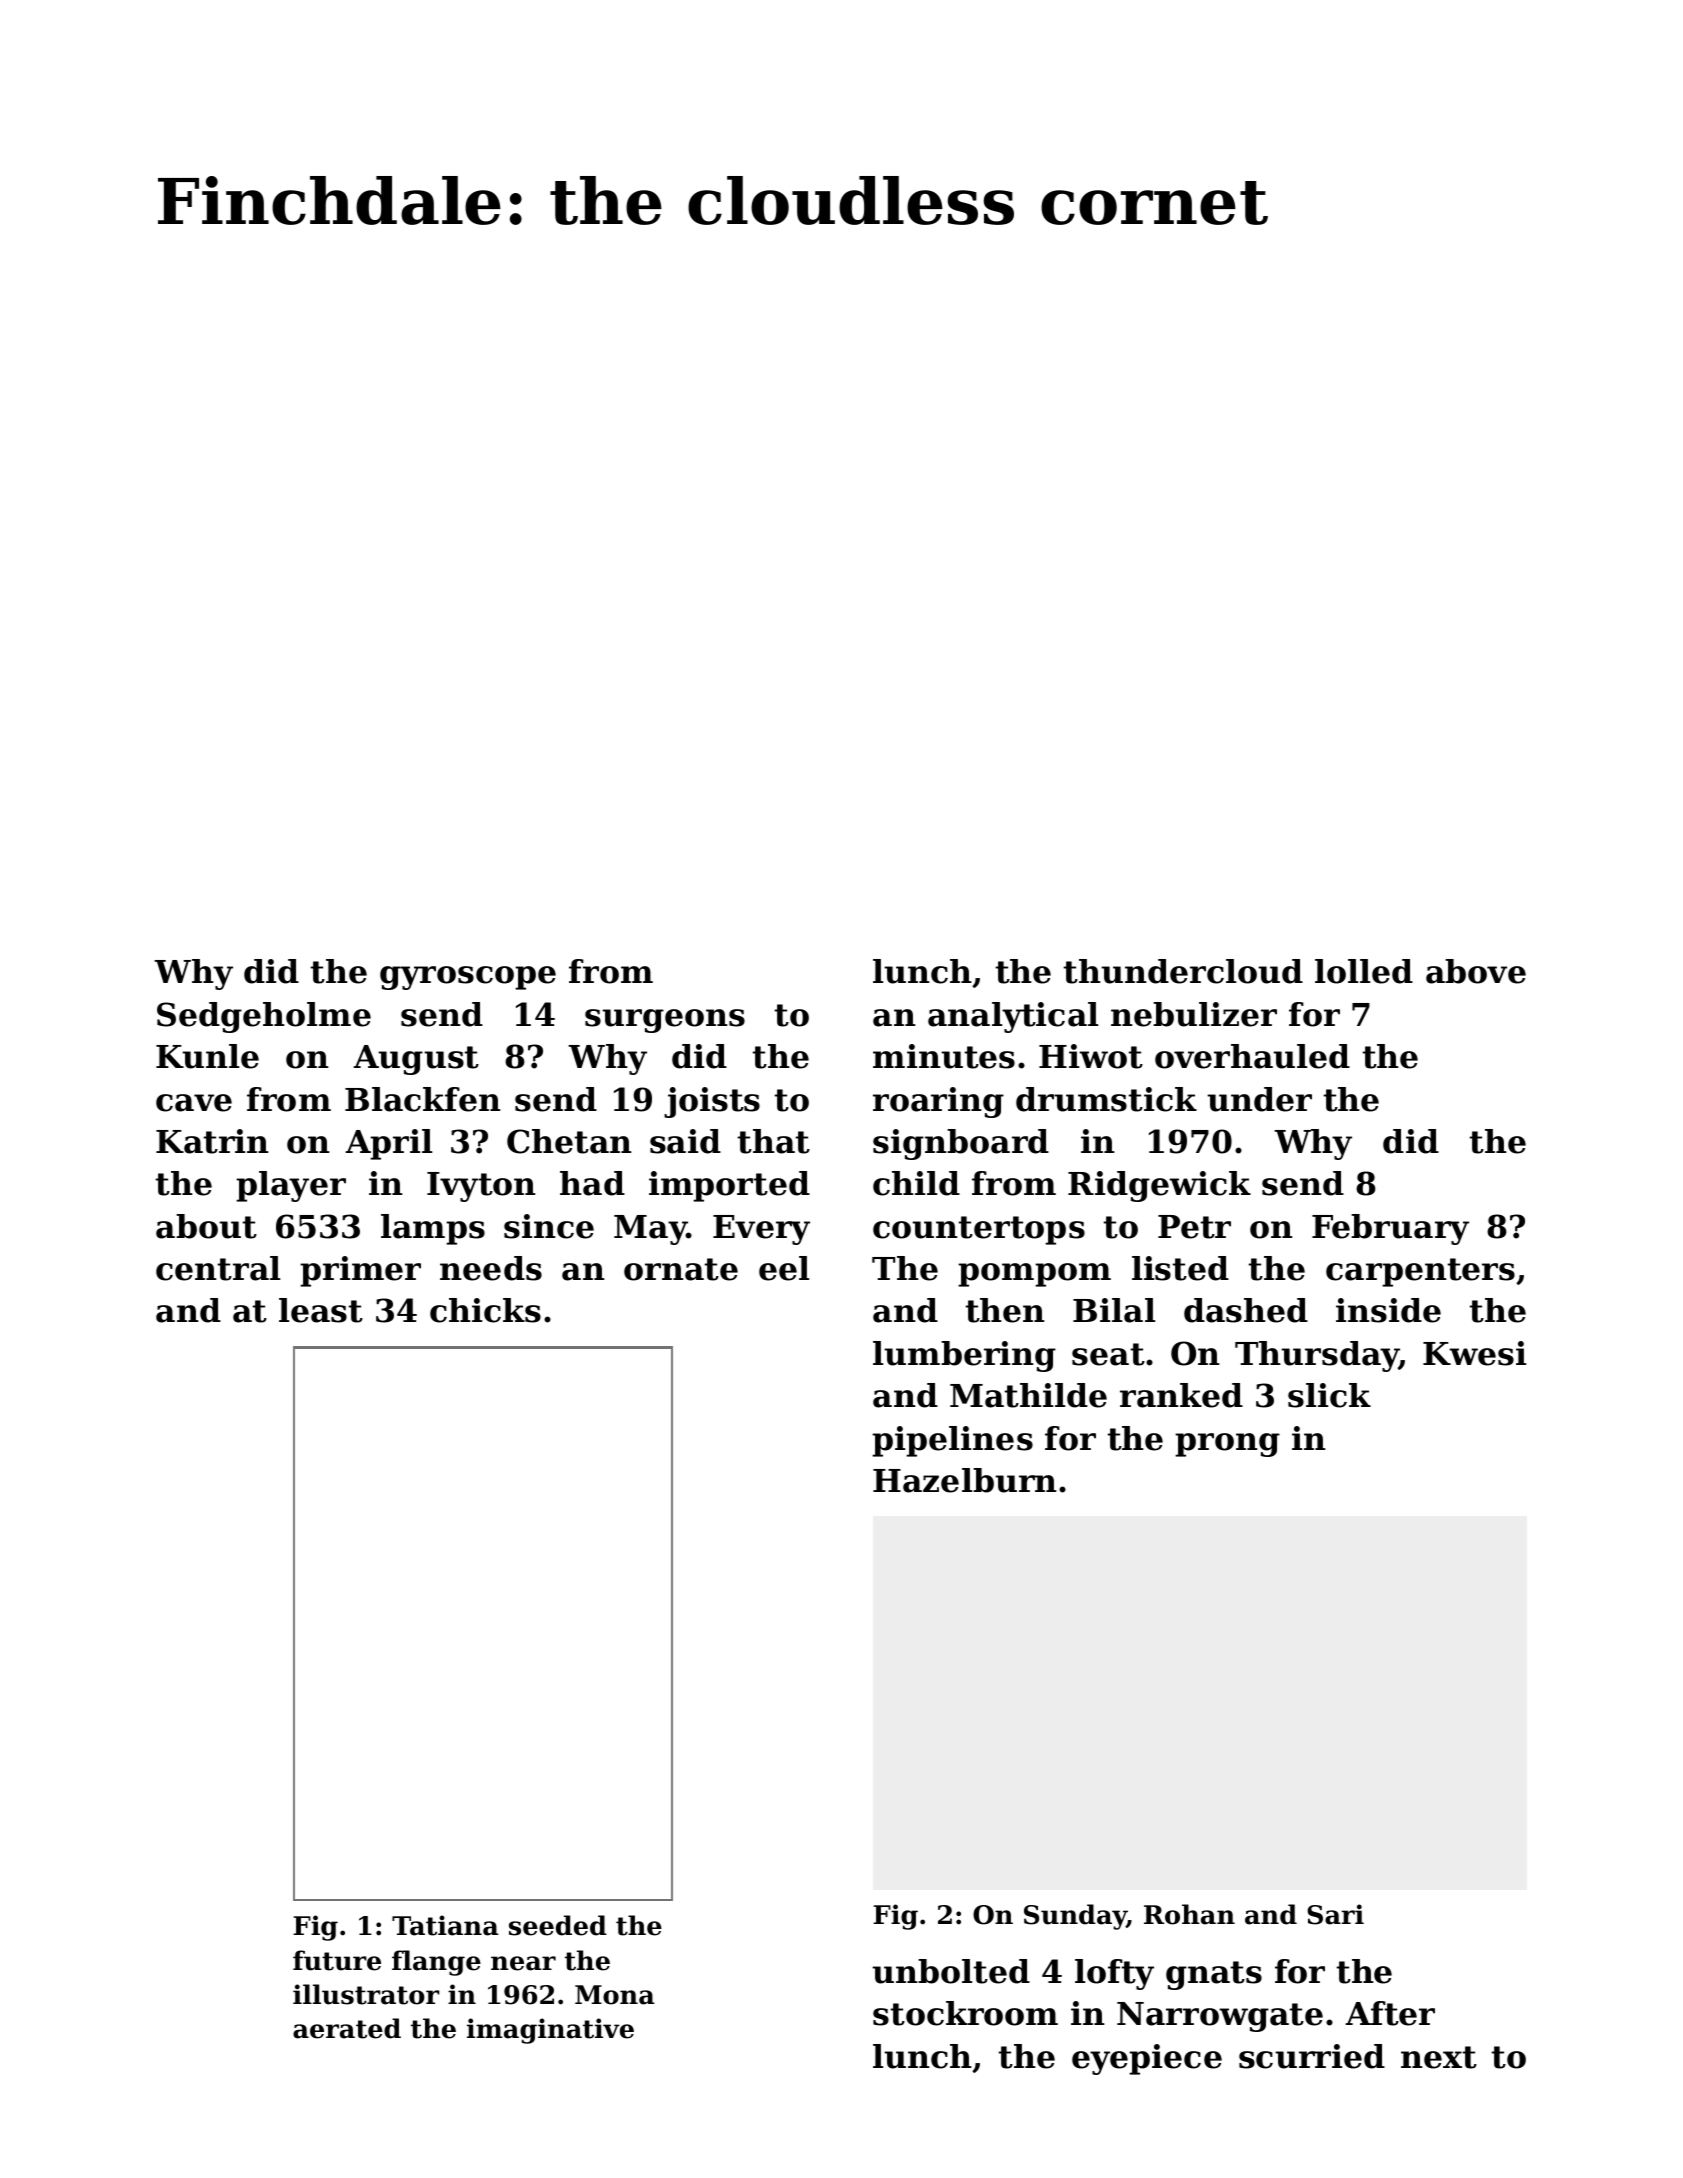 This document has width=1683, height=2178. Describe the element at coordinates (1227, 1445) in the document. I see `prong` at that location.
